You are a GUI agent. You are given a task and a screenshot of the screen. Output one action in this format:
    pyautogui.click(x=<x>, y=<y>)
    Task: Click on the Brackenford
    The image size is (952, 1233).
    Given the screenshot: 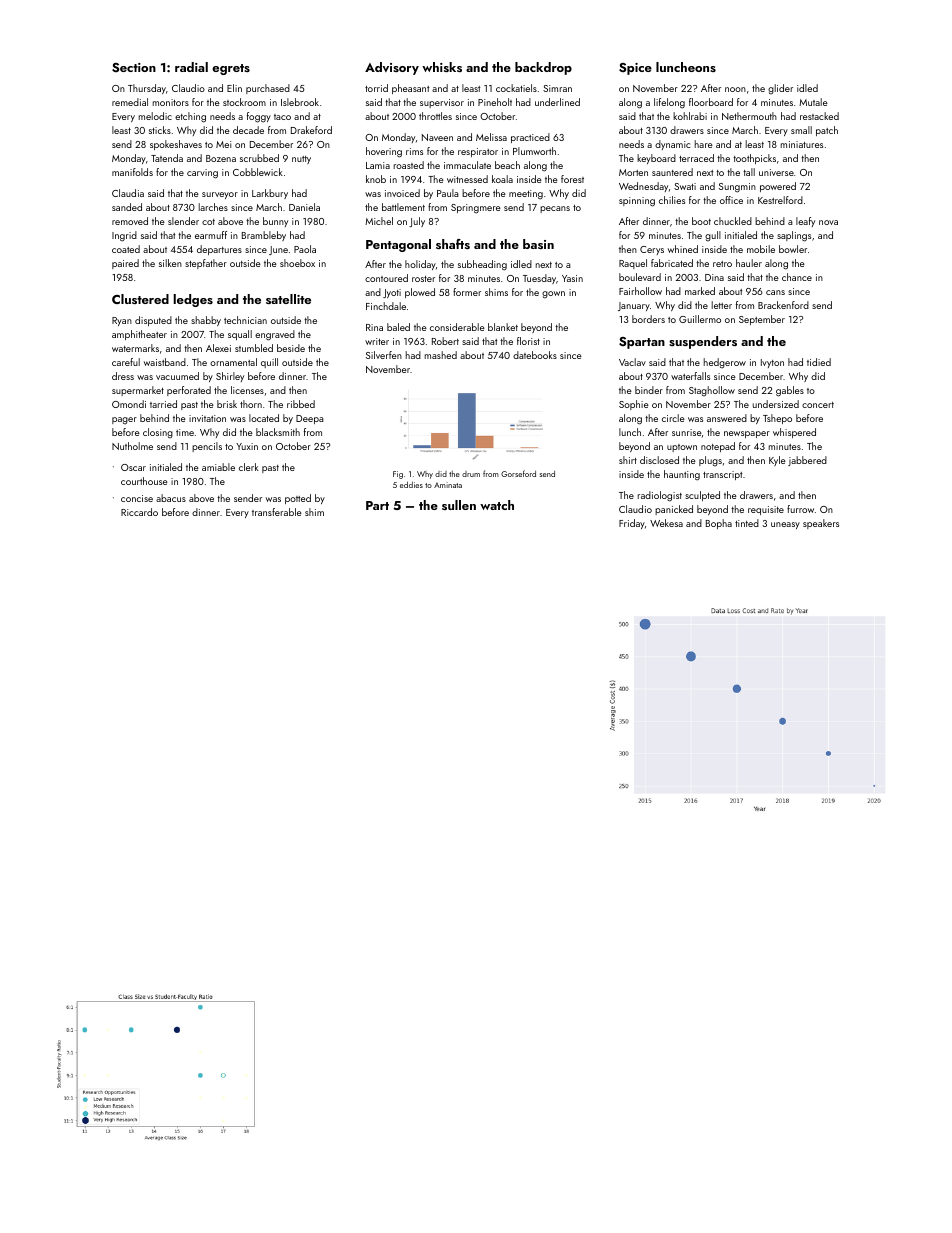 What is the action you would take?
    pyautogui.click(x=783, y=305)
